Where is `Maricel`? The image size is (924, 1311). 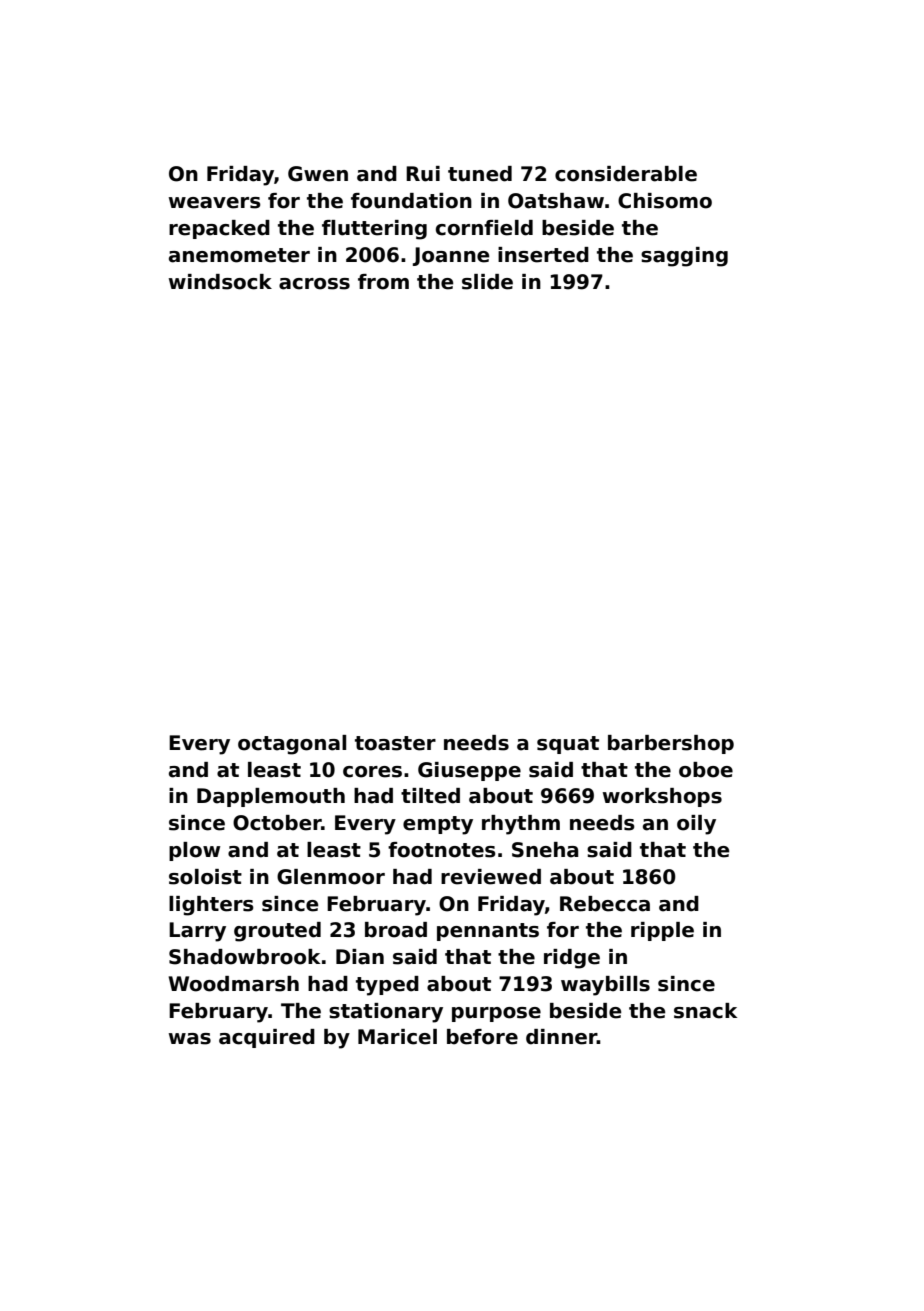
Maricel is located at coordinates (397, 1037).
